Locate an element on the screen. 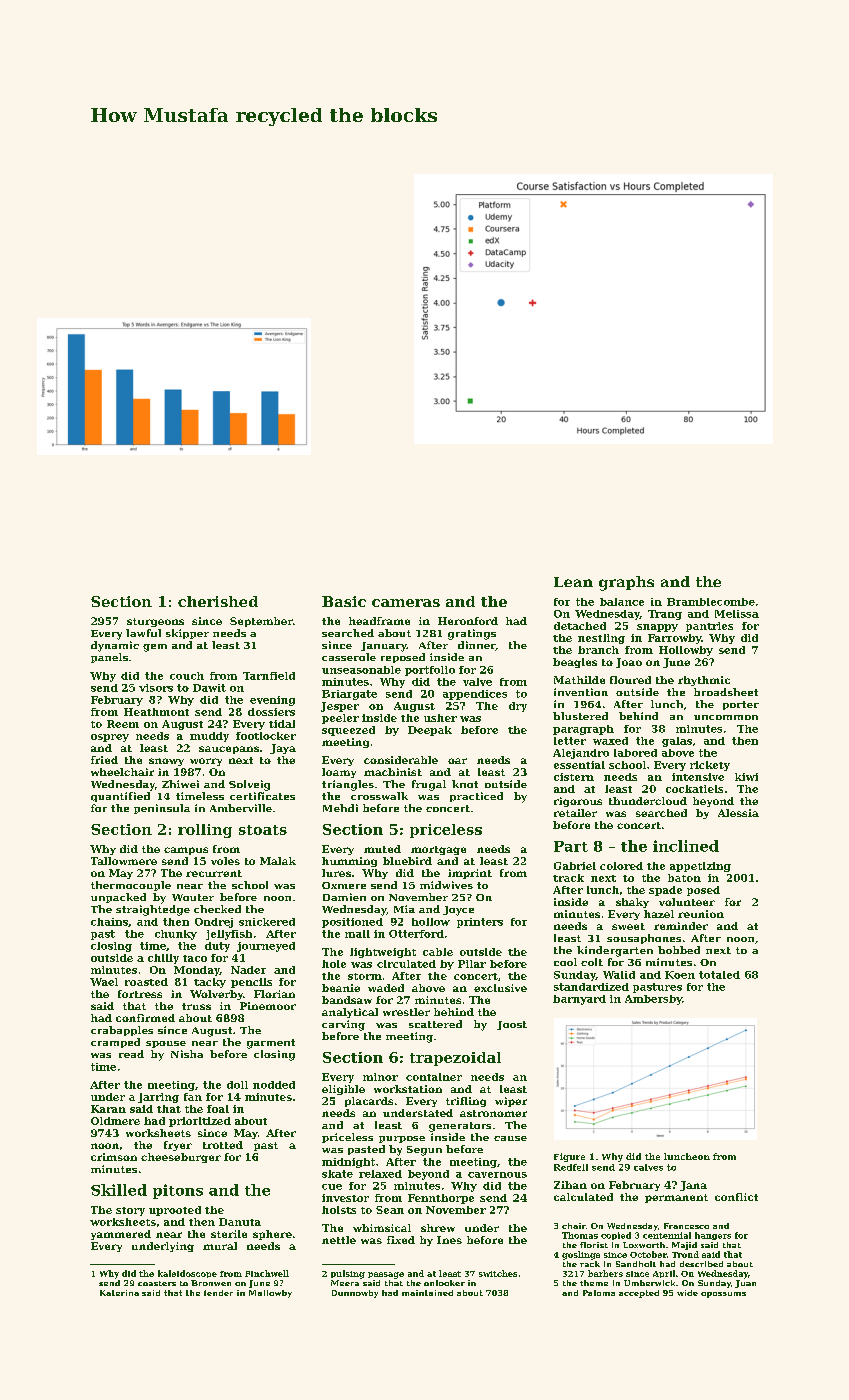 The image size is (849, 1400). appendices is located at coordinates (475, 695).
